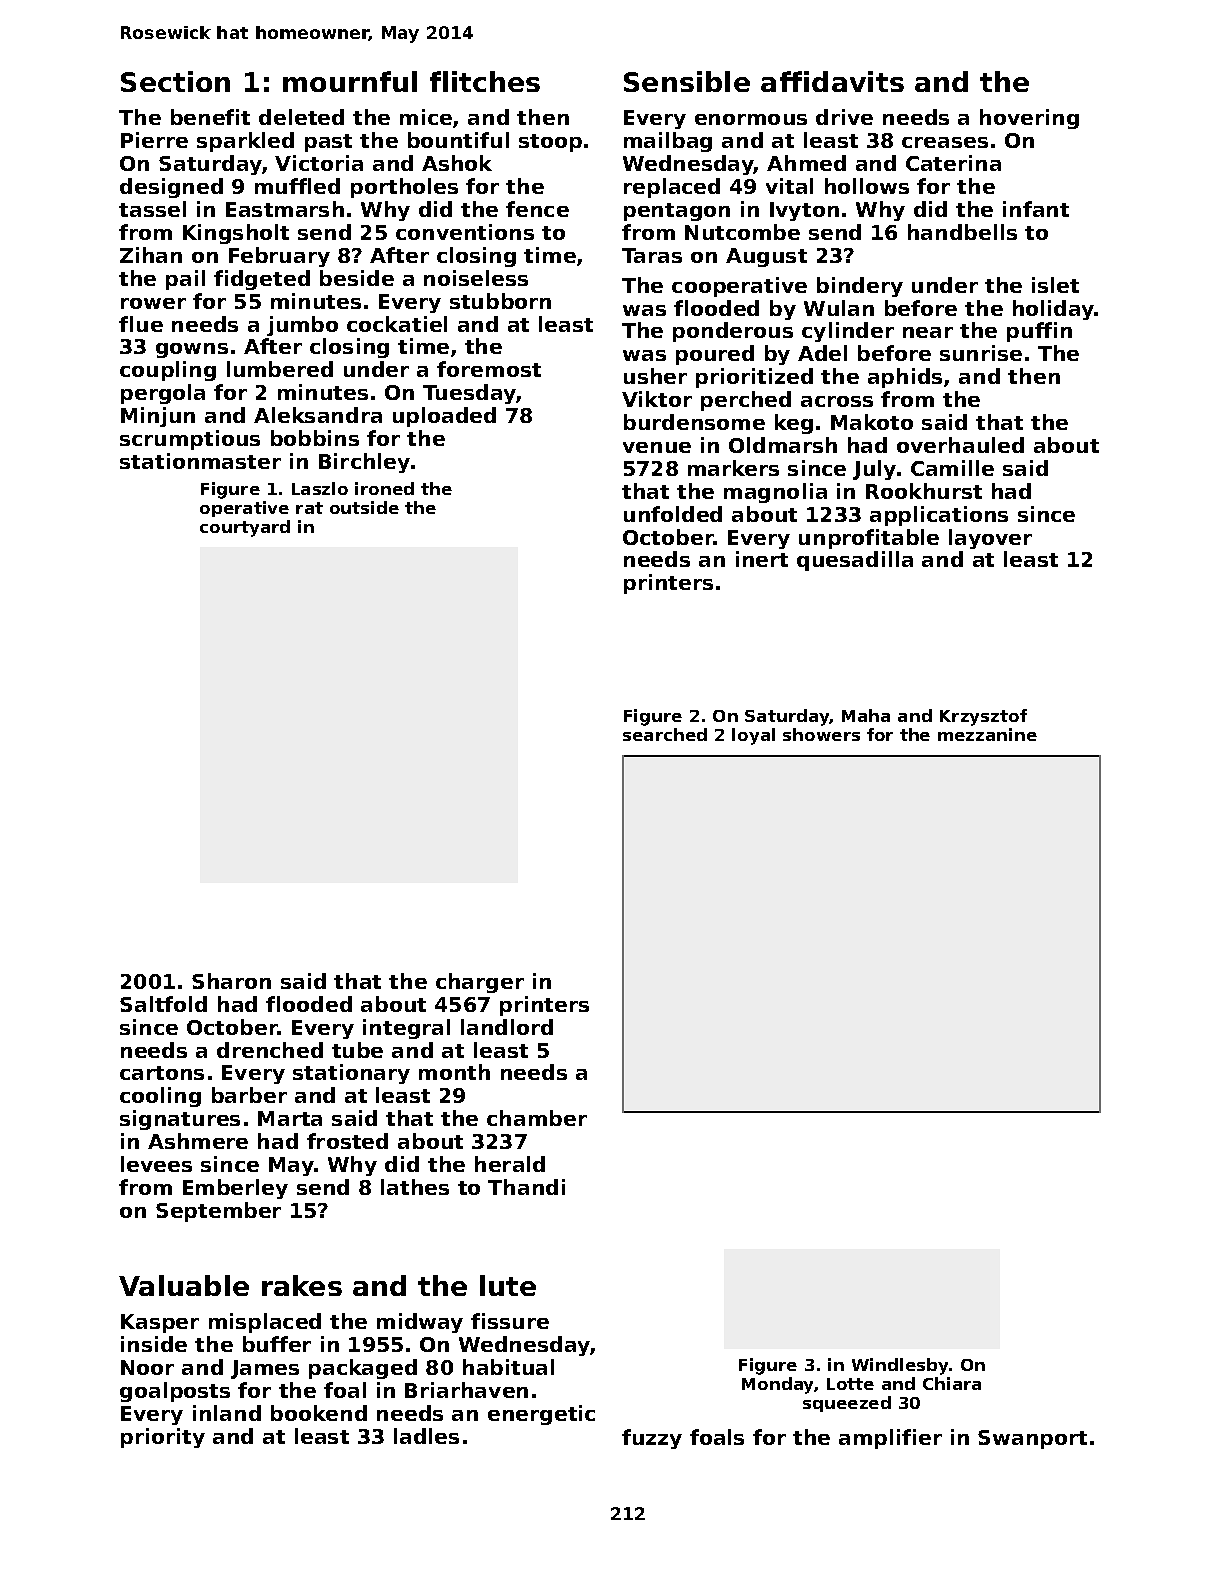  I want to click on bookend, so click(319, 1413).
